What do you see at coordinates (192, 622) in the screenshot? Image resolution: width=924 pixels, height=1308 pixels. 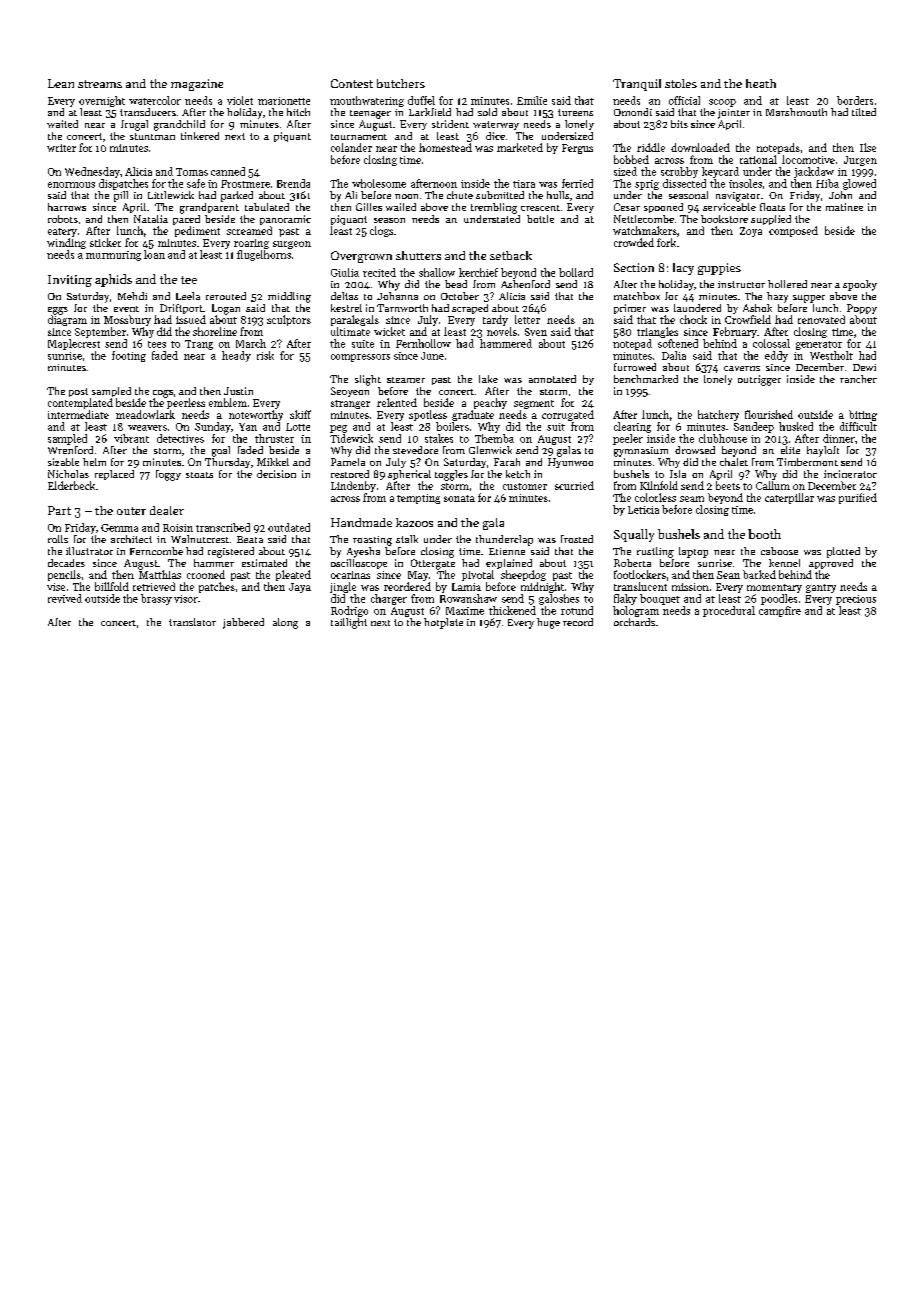 I see `translator` at bounding box center [192, 622].
